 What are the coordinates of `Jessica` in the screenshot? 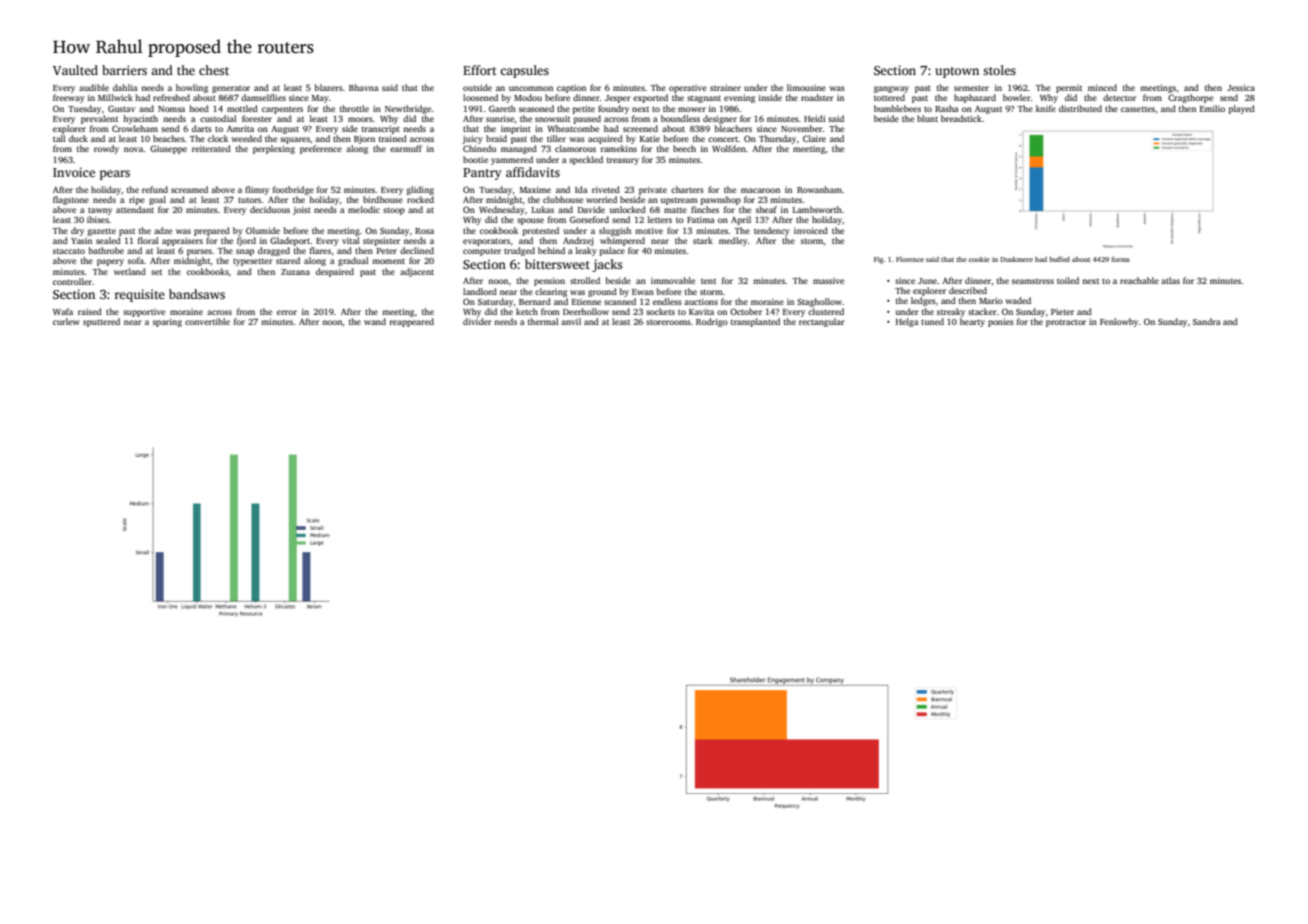 It's located at (1241, 87).
